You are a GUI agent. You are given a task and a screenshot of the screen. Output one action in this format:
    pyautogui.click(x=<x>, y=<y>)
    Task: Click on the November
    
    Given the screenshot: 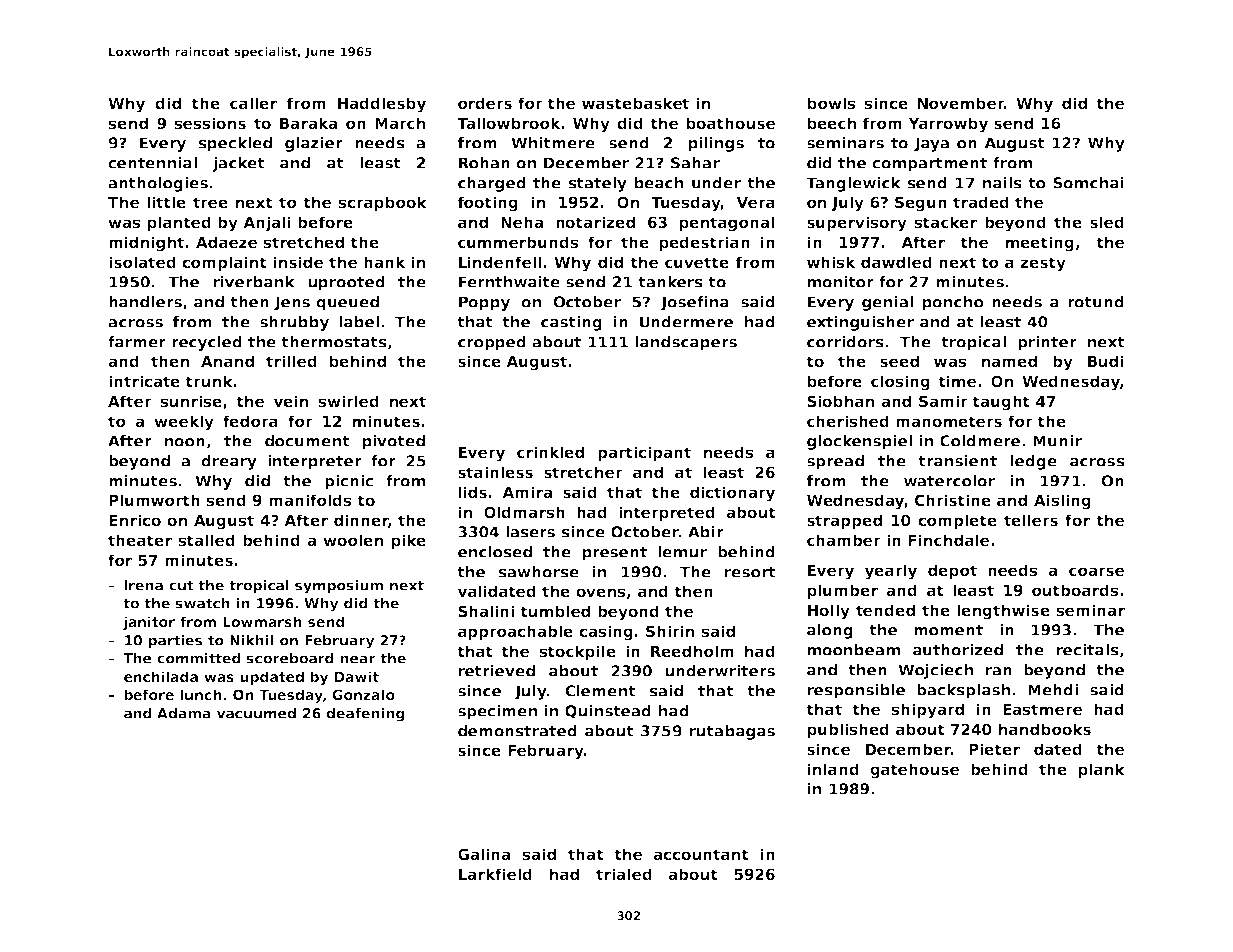 What is the action you would take?
    pyautogui.click(x=961, y=103)
